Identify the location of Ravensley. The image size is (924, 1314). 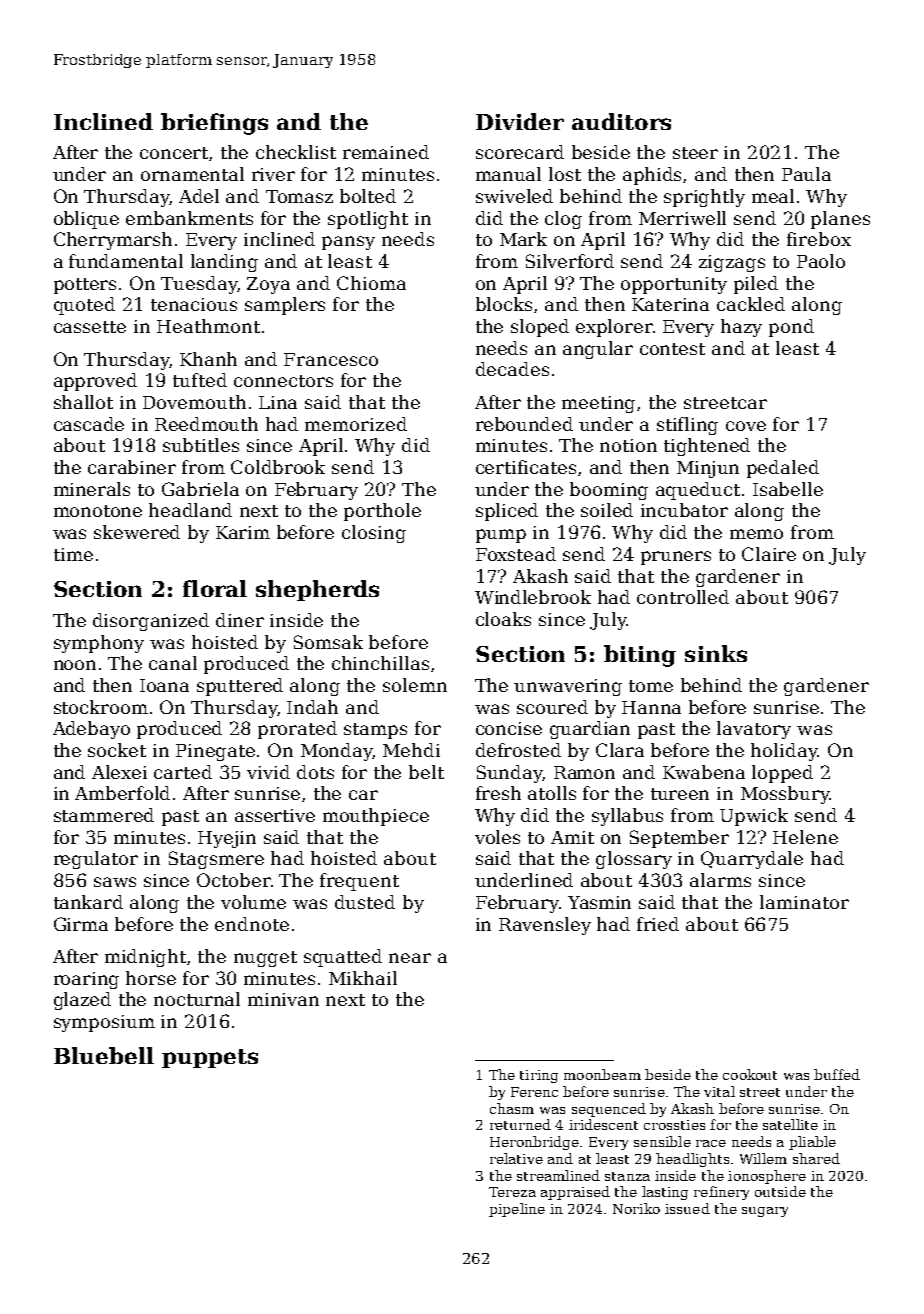
(545, 926).
